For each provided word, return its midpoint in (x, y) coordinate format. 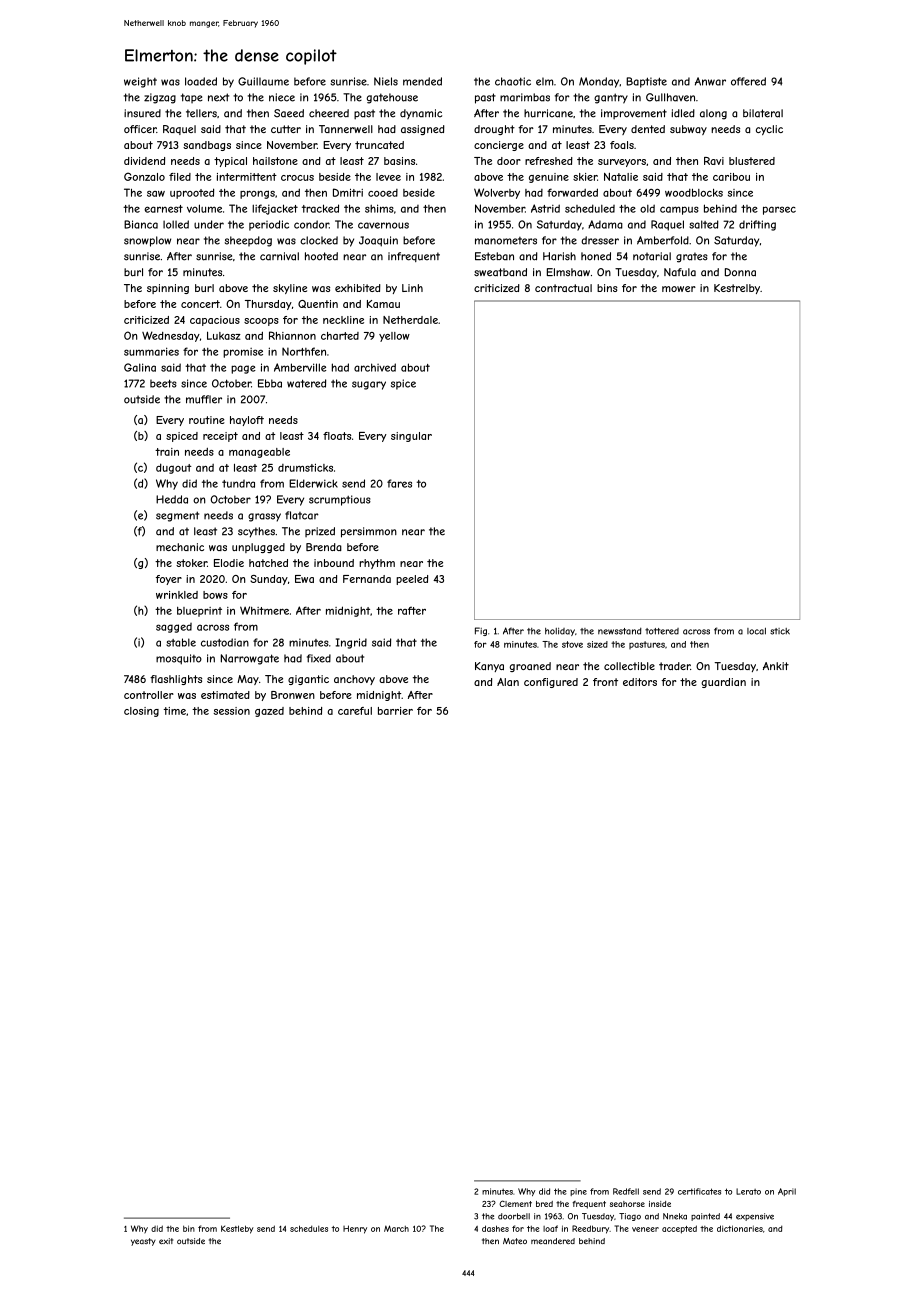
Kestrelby (737, 289)
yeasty (143, 1242)
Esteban (494, 256)
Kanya (489, 667)
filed (180, 177)
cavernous (383, 225)
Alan (508, 682)
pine (578, 1192)
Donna (740, 272)
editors (640, 682)
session (231, 711)
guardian (723, 683)
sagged (174, 628)
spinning (168, 289)
